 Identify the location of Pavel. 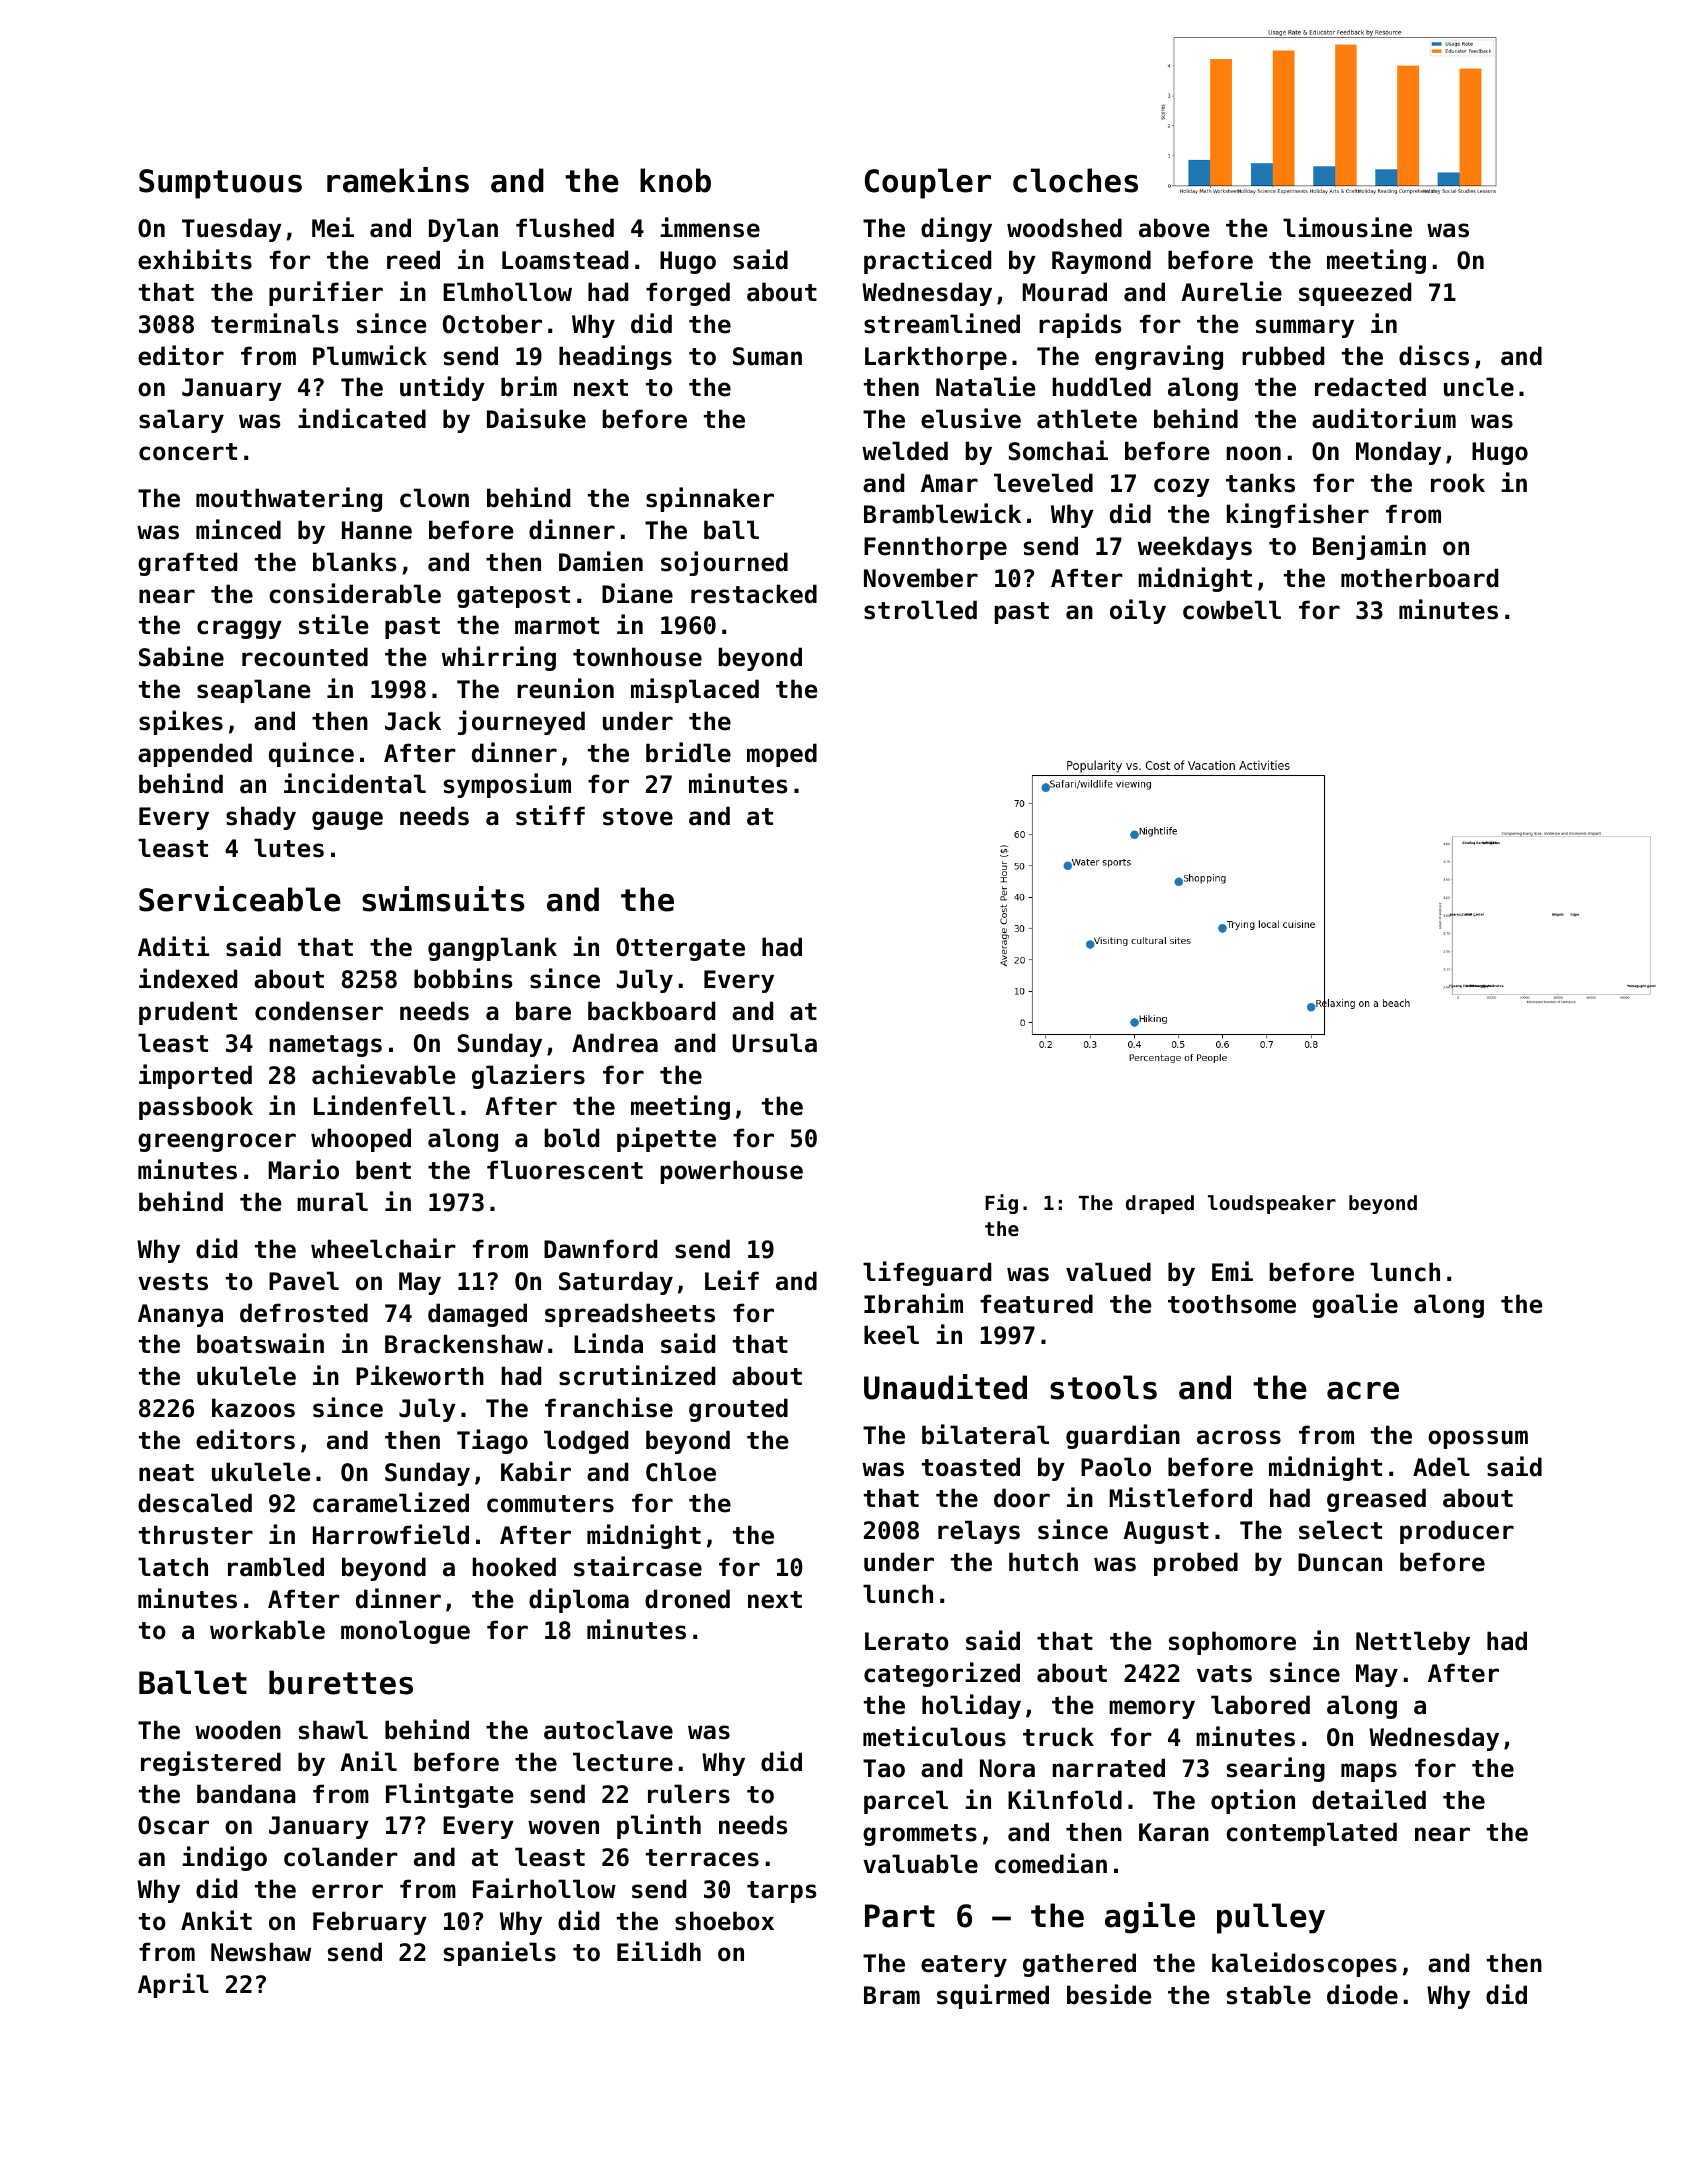
(304, 1281).
